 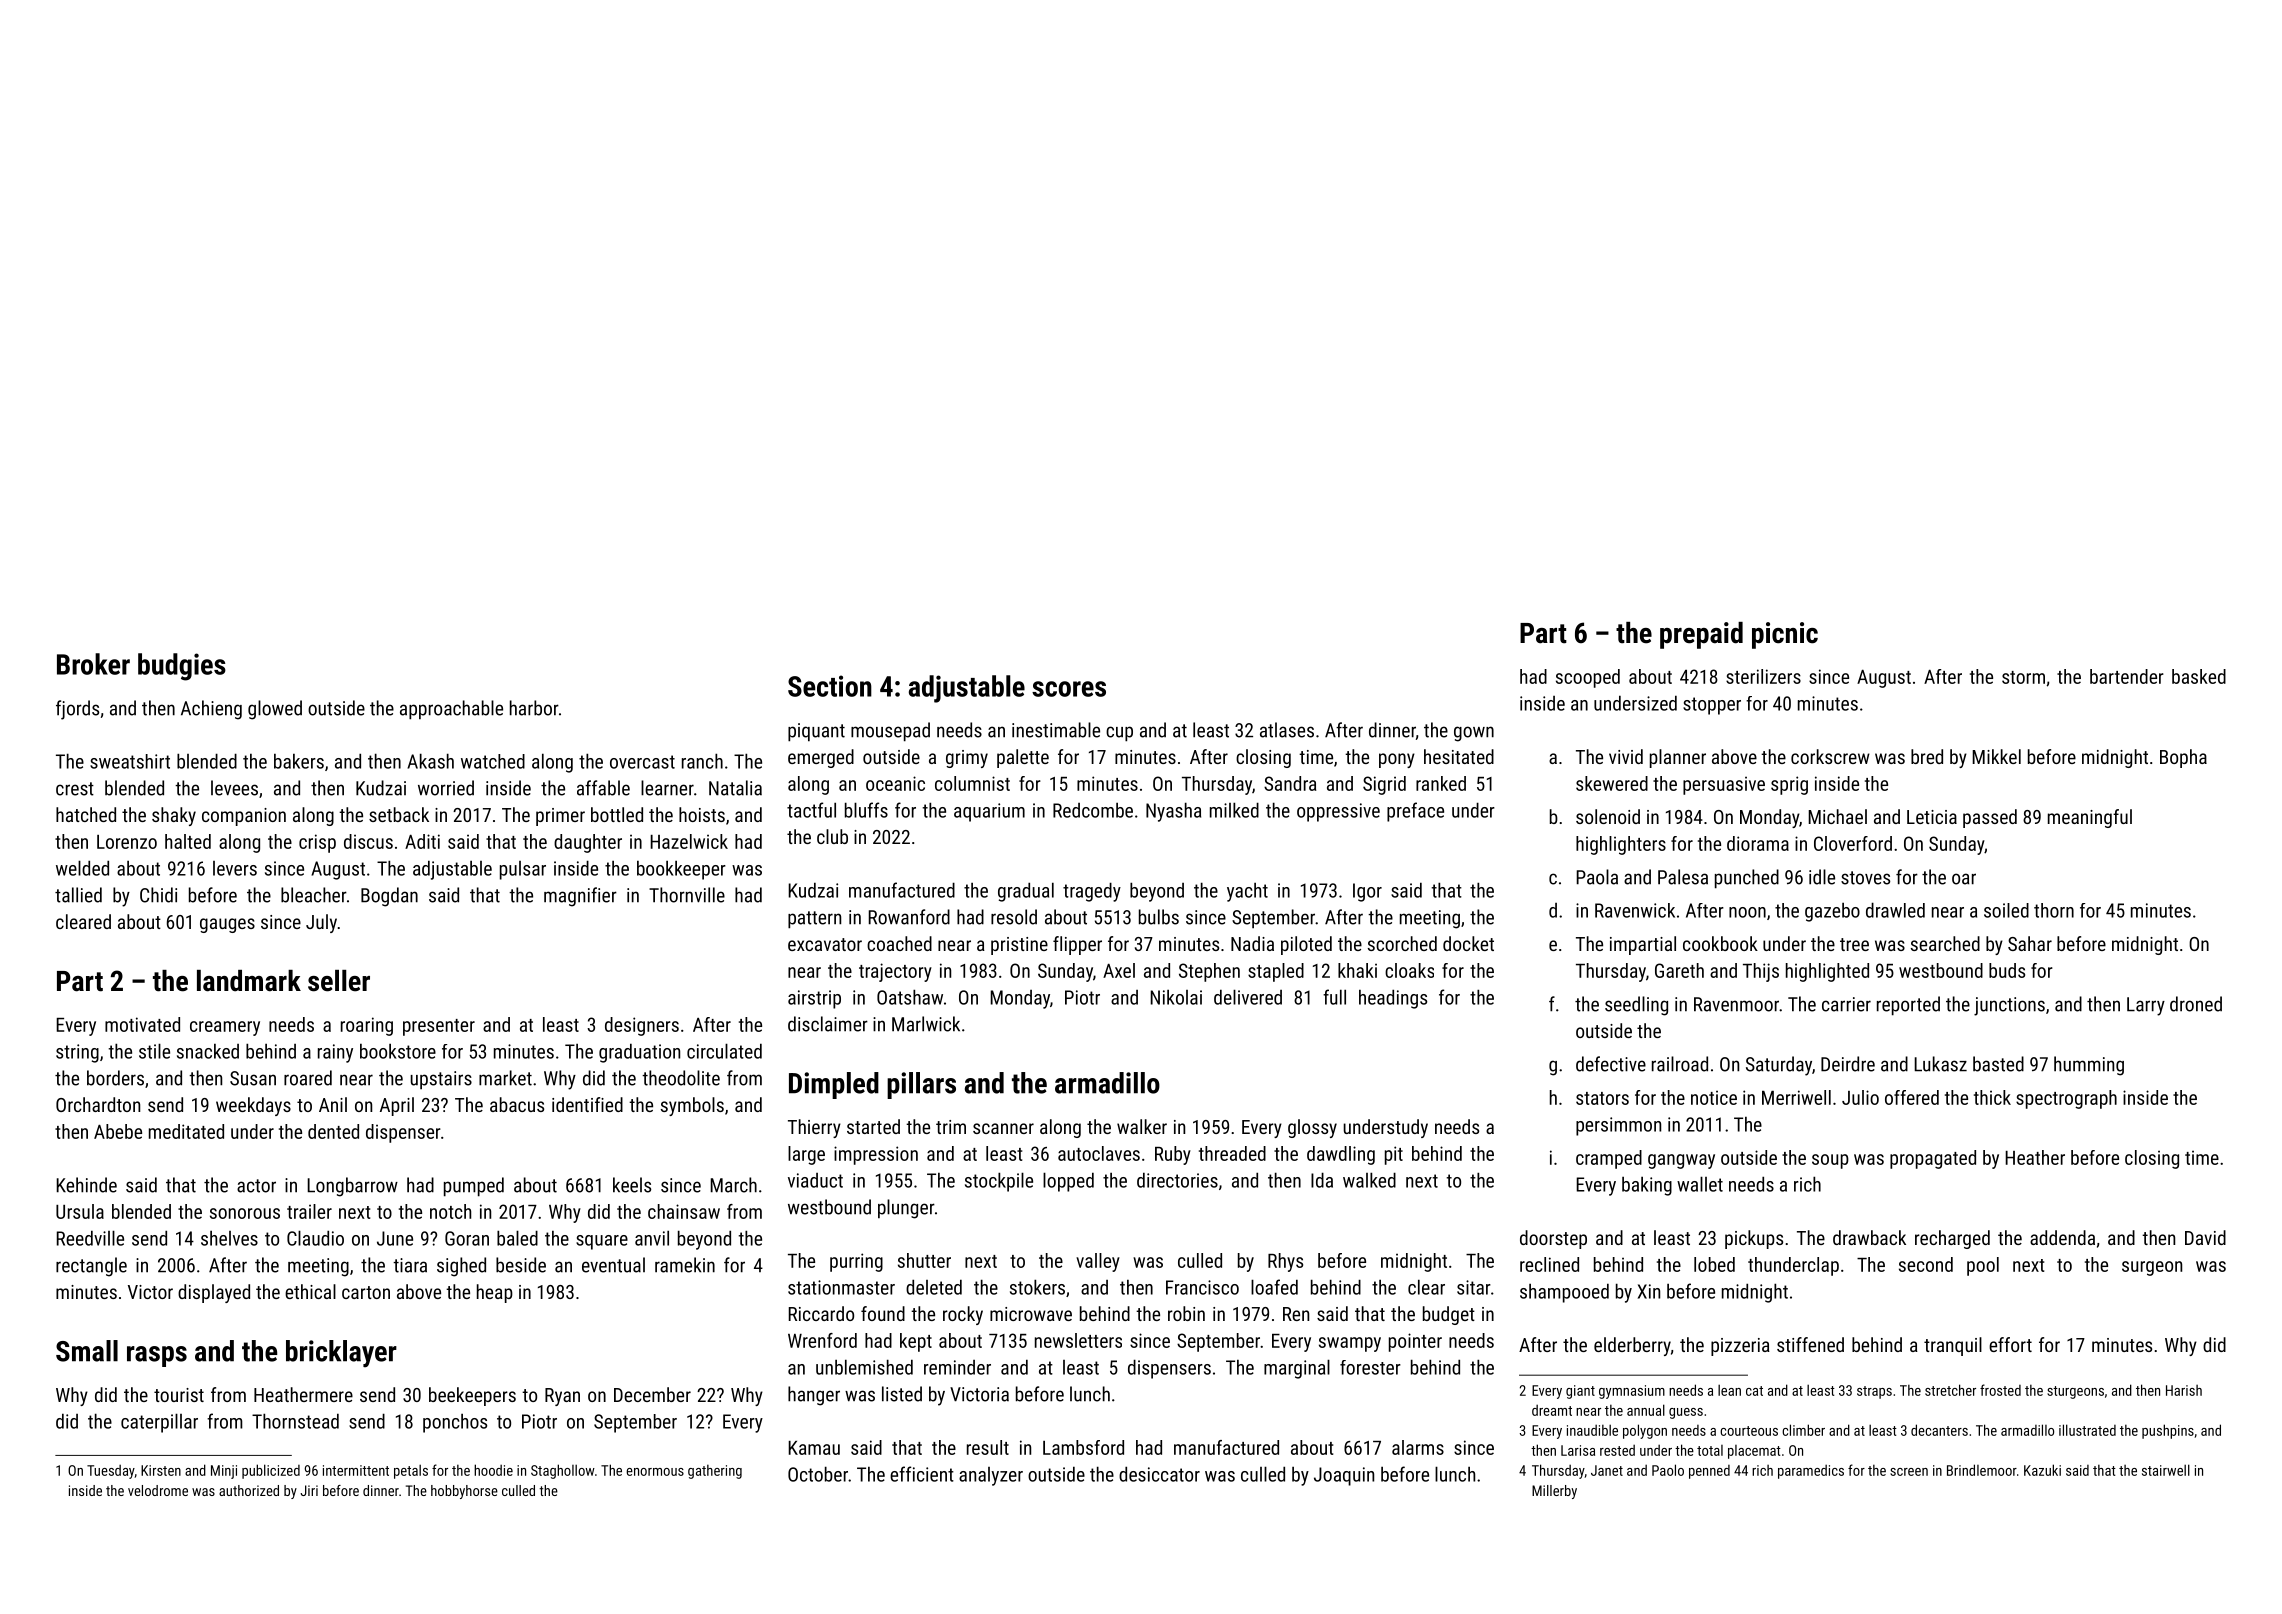 I want to click on yacht, so click(x=1247, y=892).
